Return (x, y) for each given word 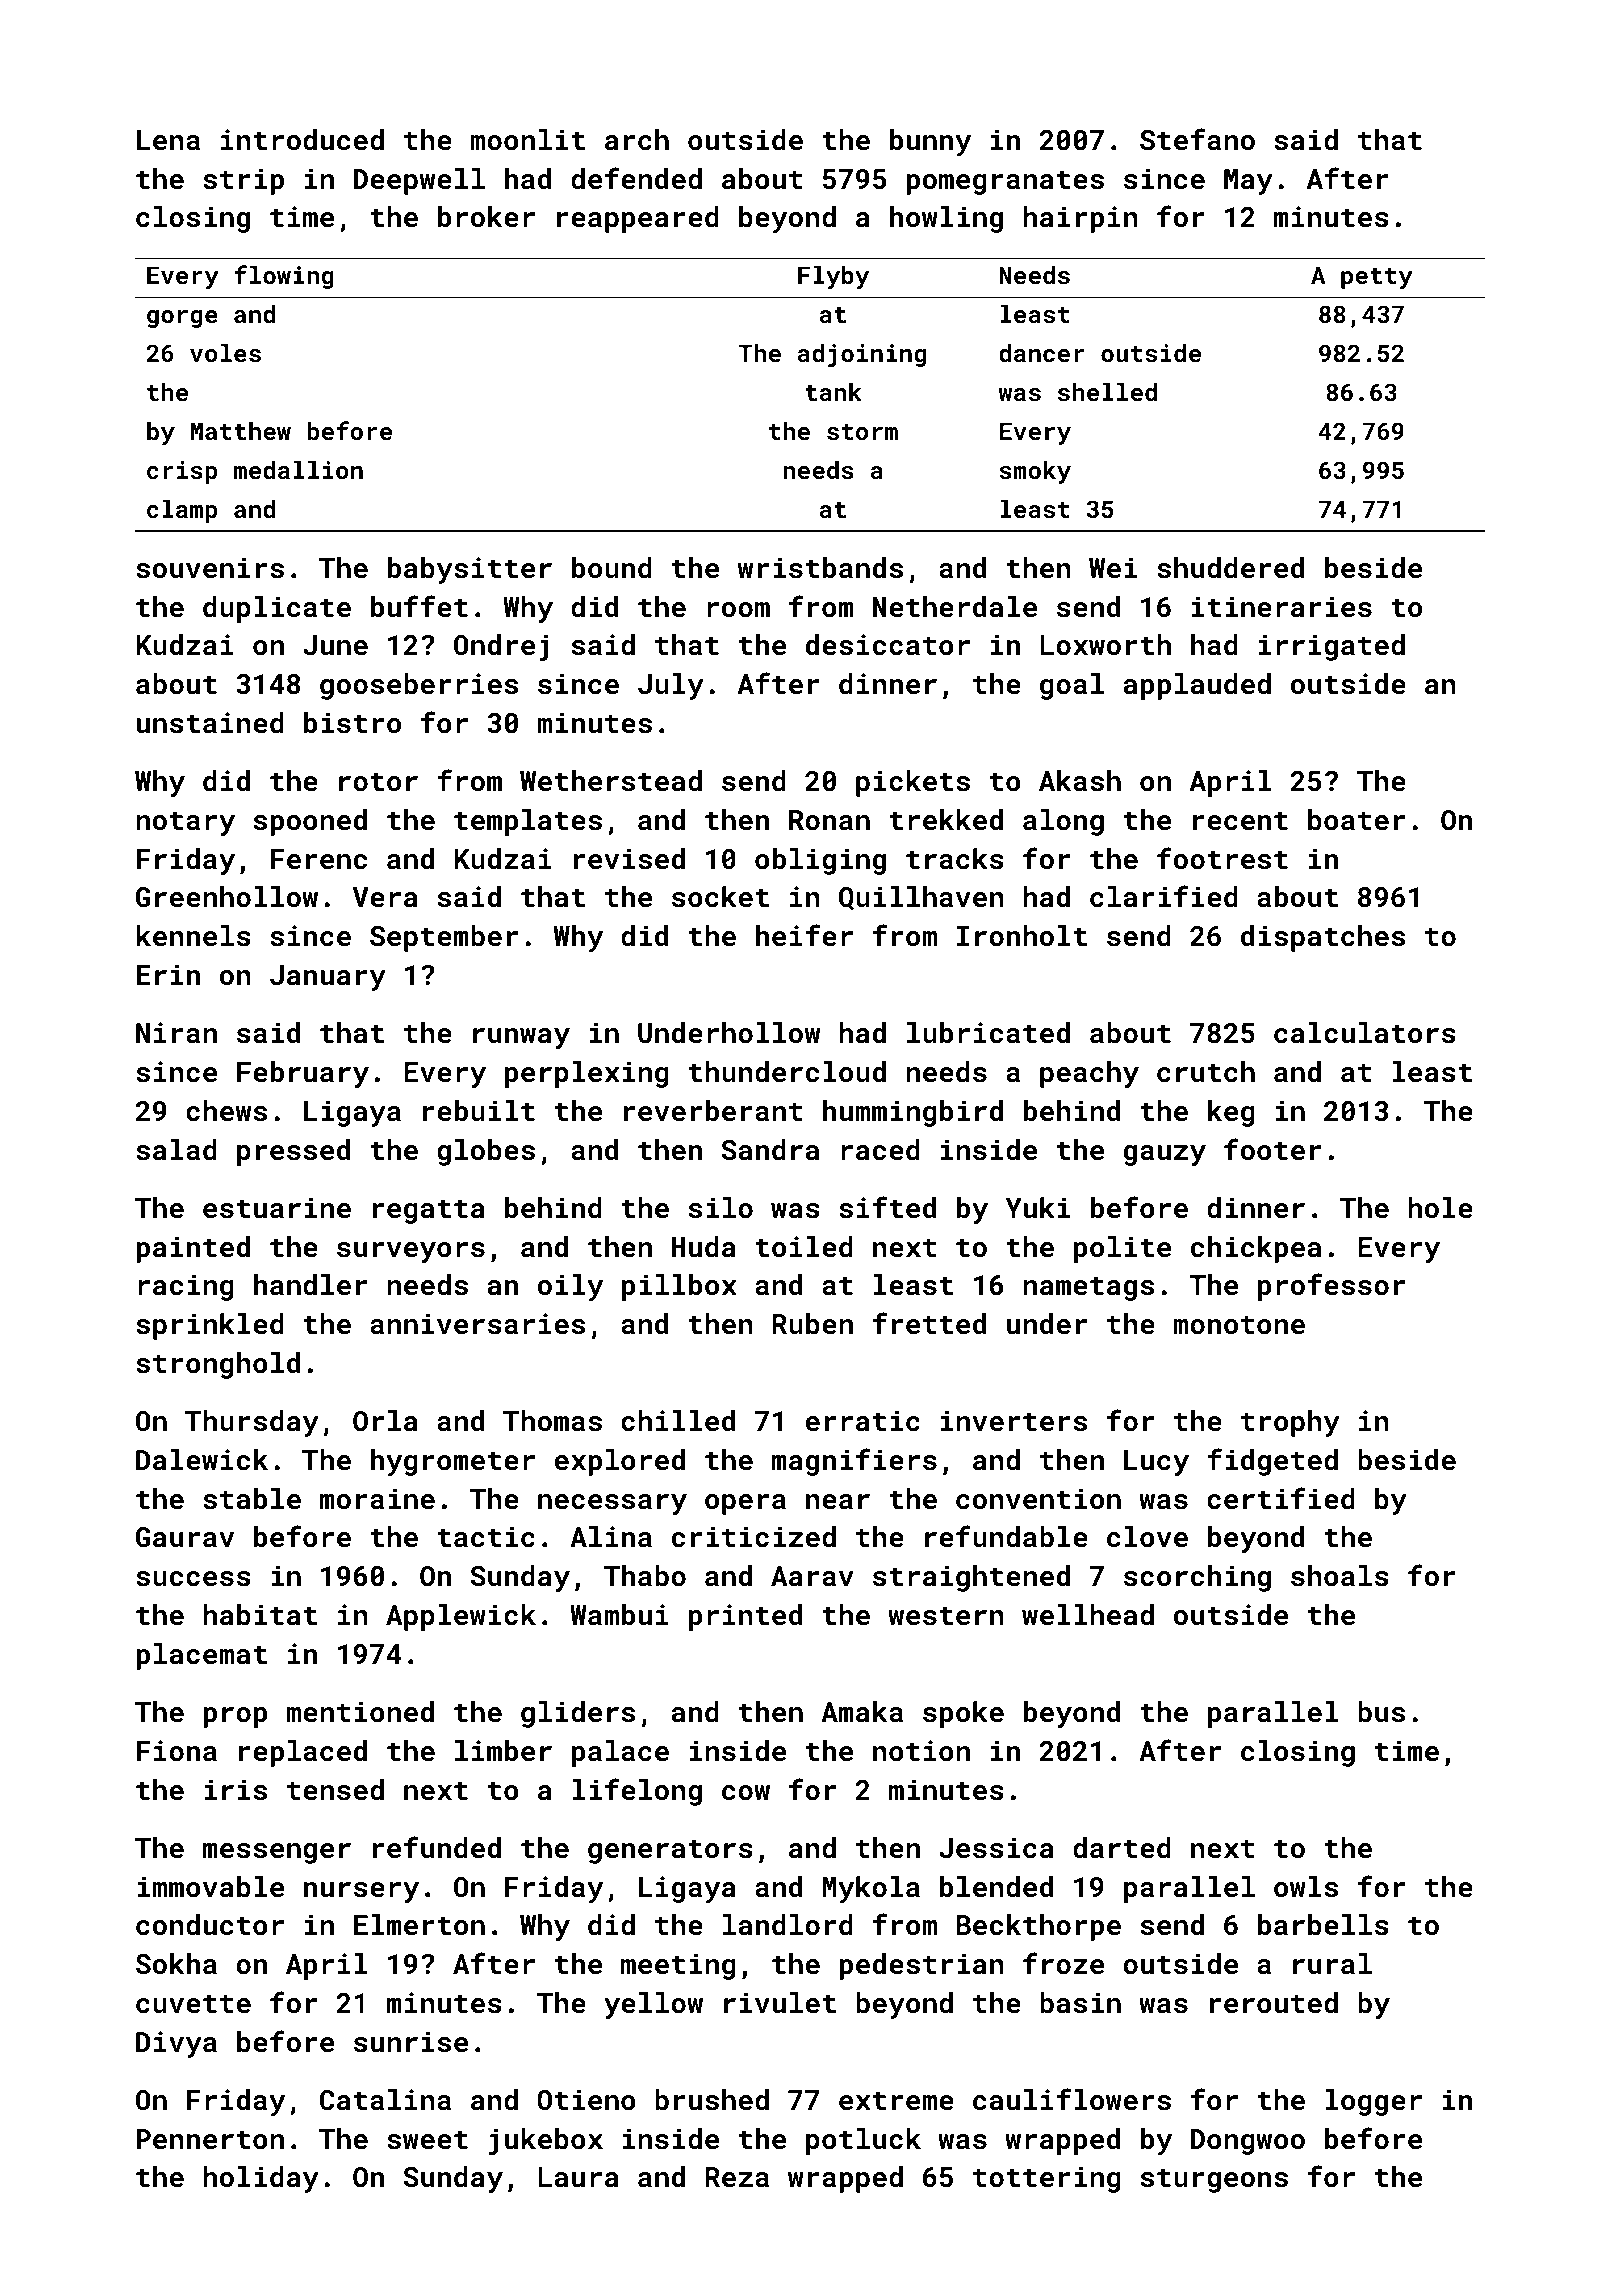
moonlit (527, 140)
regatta (429, 1211)
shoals (1340, 1576)
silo (721, 1208)
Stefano (1197, 139)
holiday (261, 2179)
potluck (863, 2141)
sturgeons (1214, 2180)
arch (637, 140)
